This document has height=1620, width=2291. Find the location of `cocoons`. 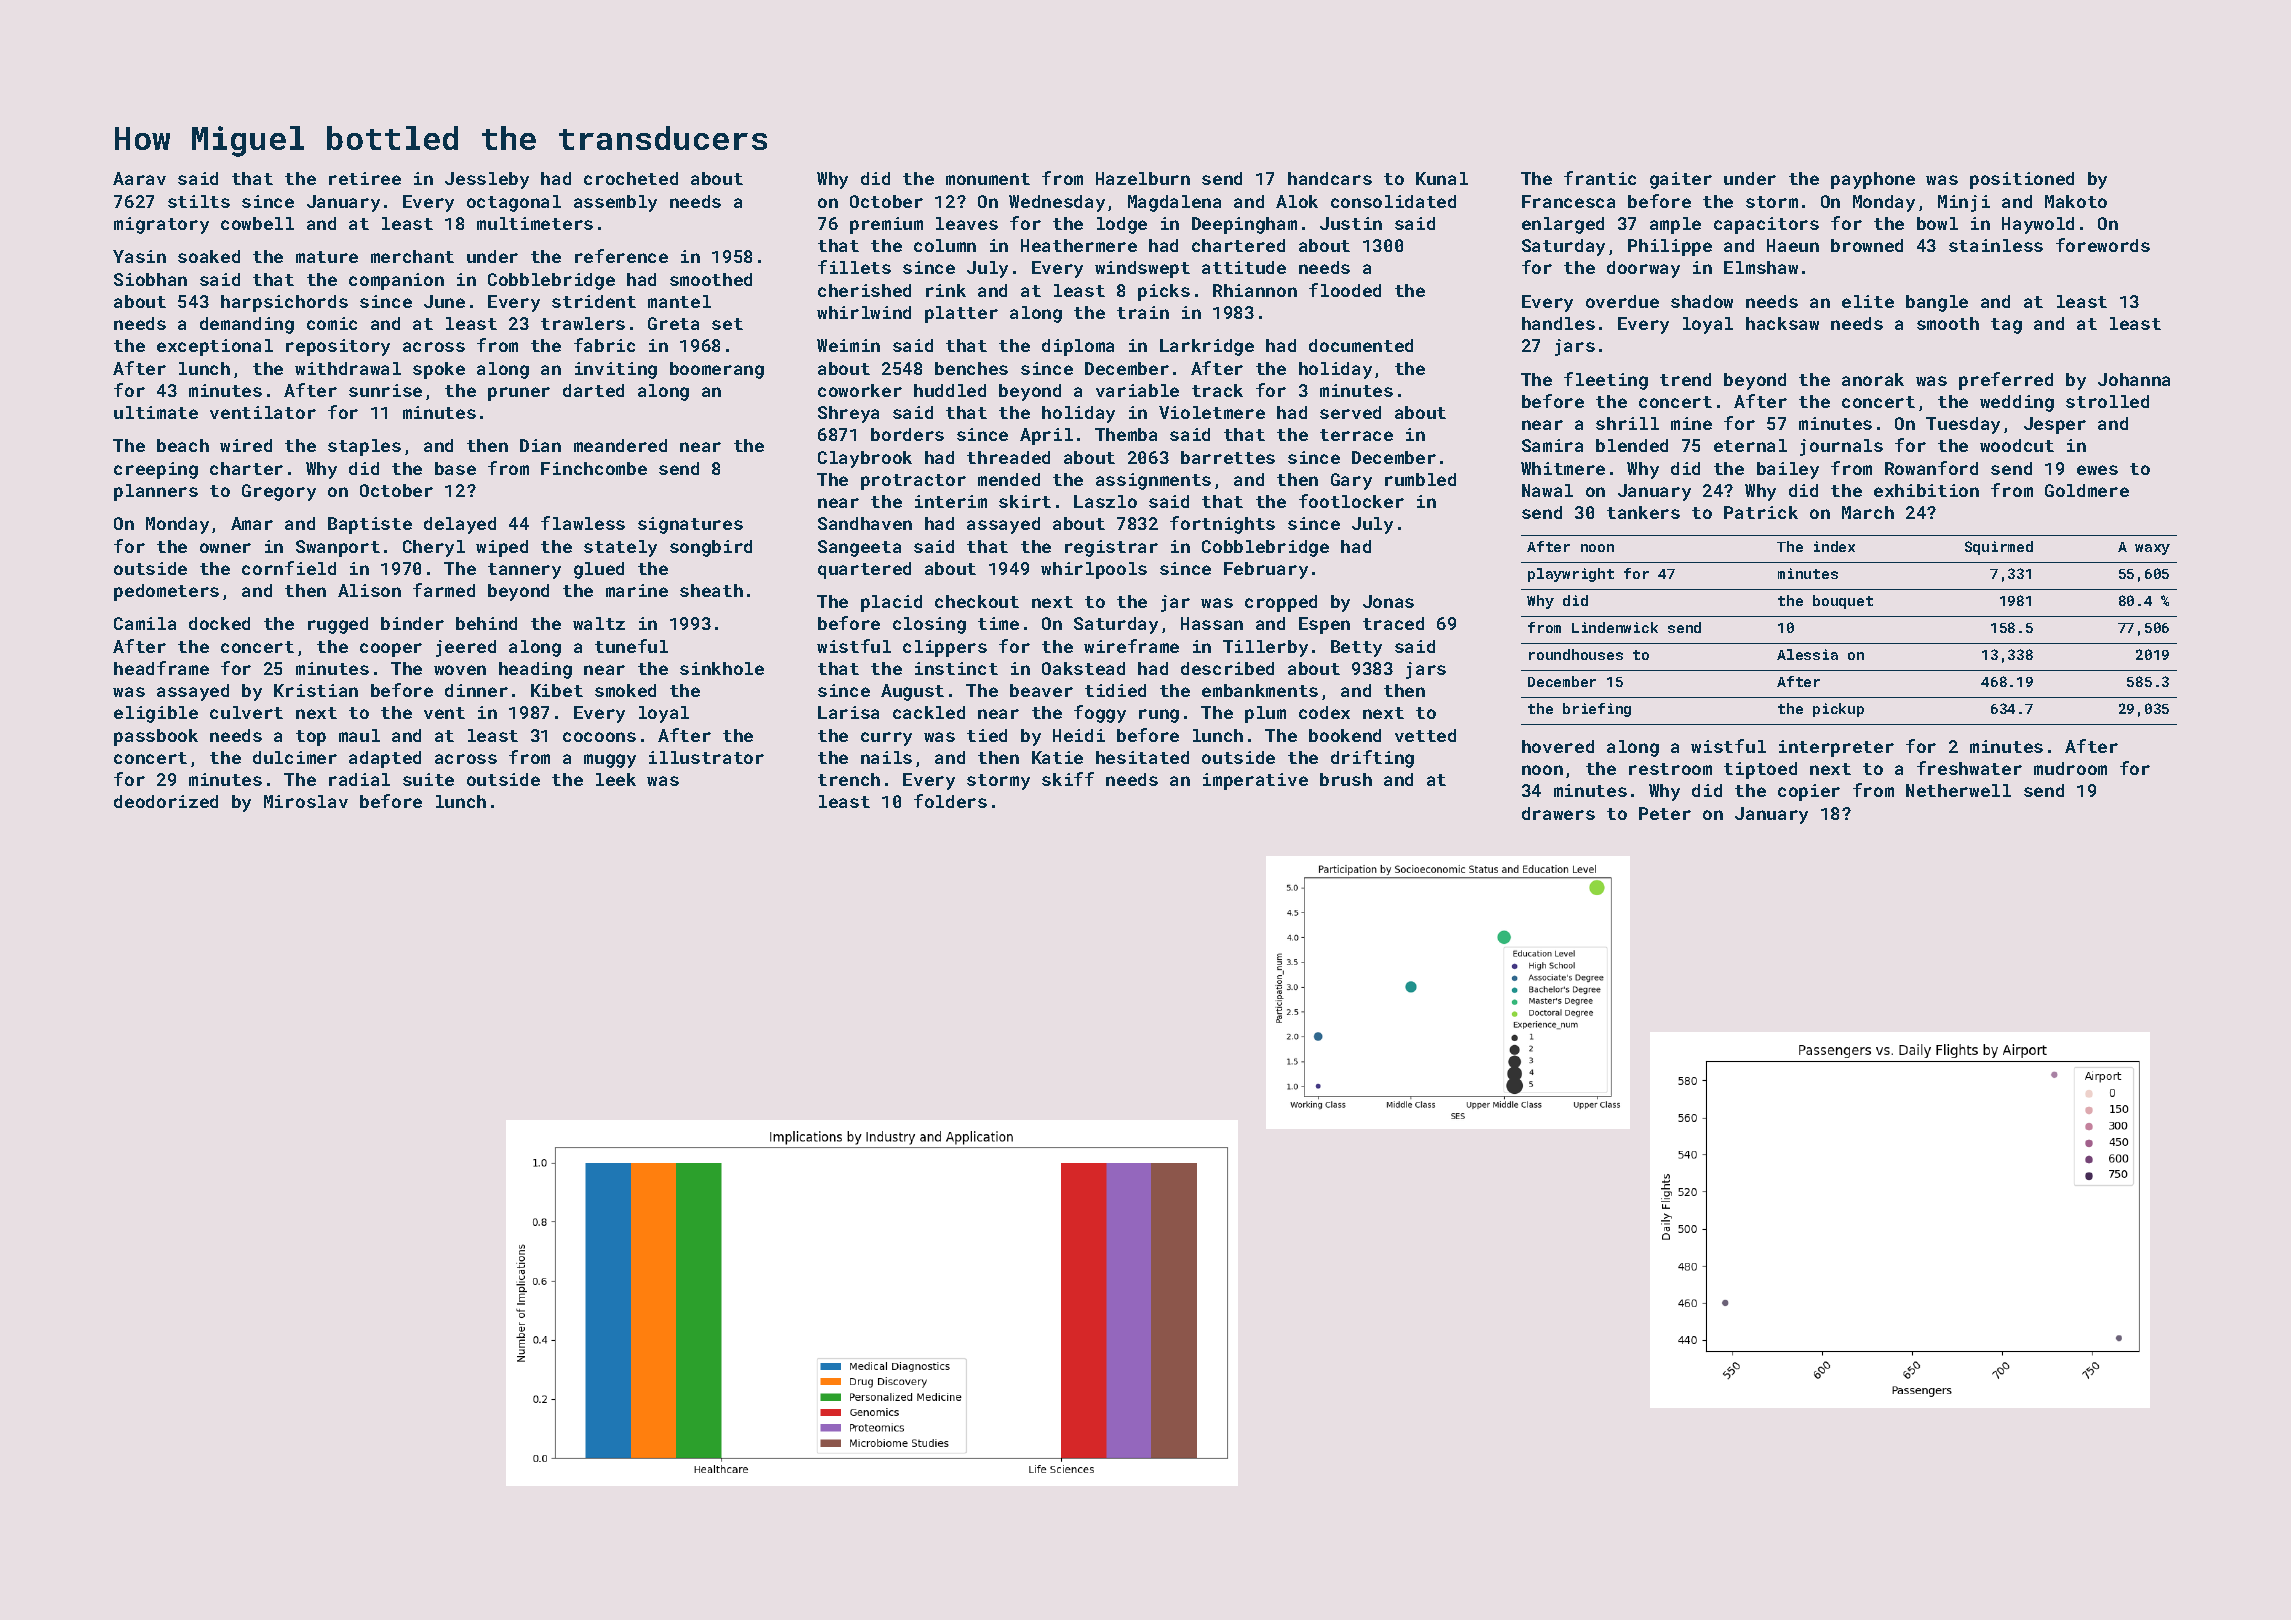

cocoons is located at coordinates (599, 737).
